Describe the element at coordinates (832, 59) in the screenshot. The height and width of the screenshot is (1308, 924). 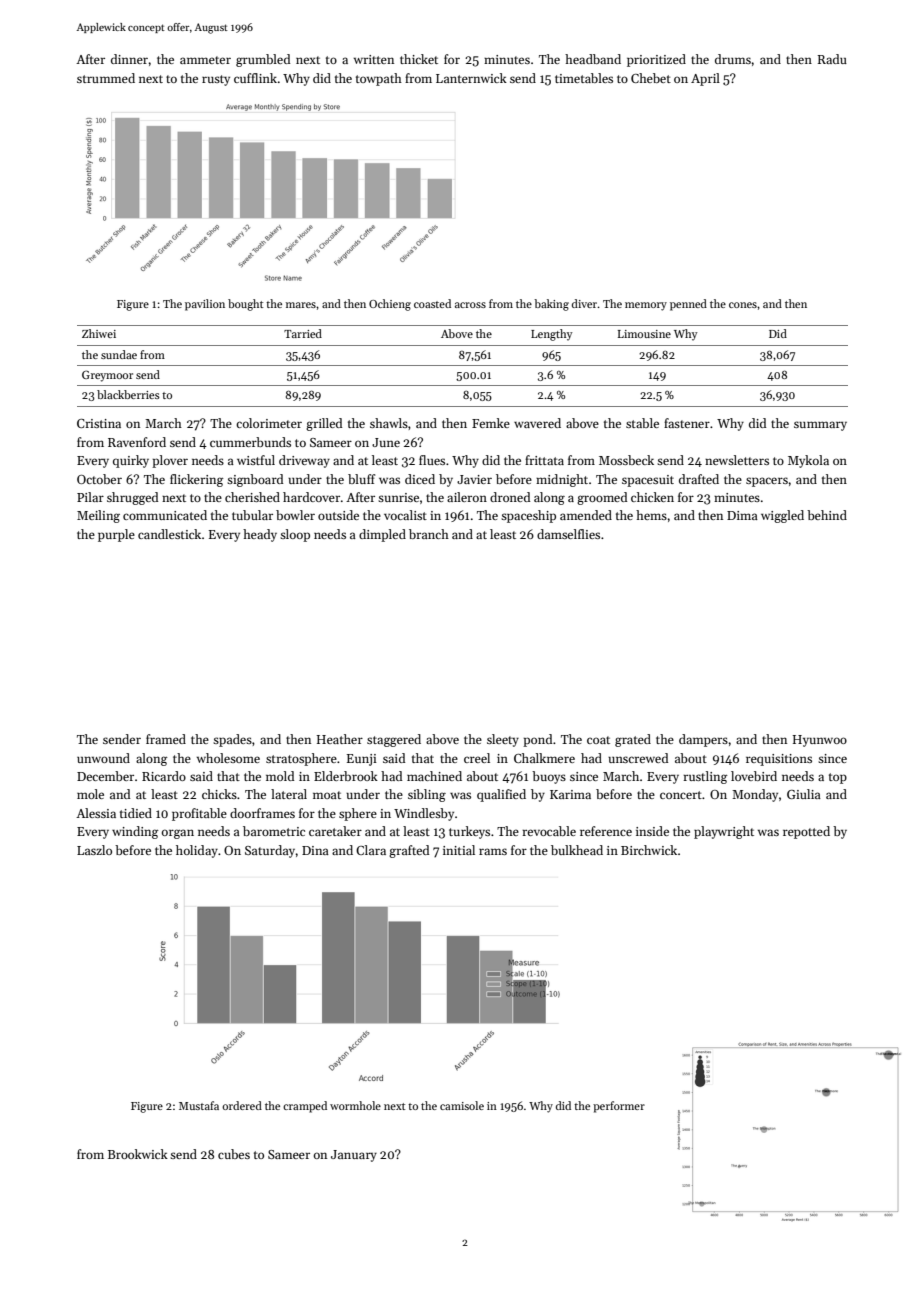
I see `Radu` at that location.
